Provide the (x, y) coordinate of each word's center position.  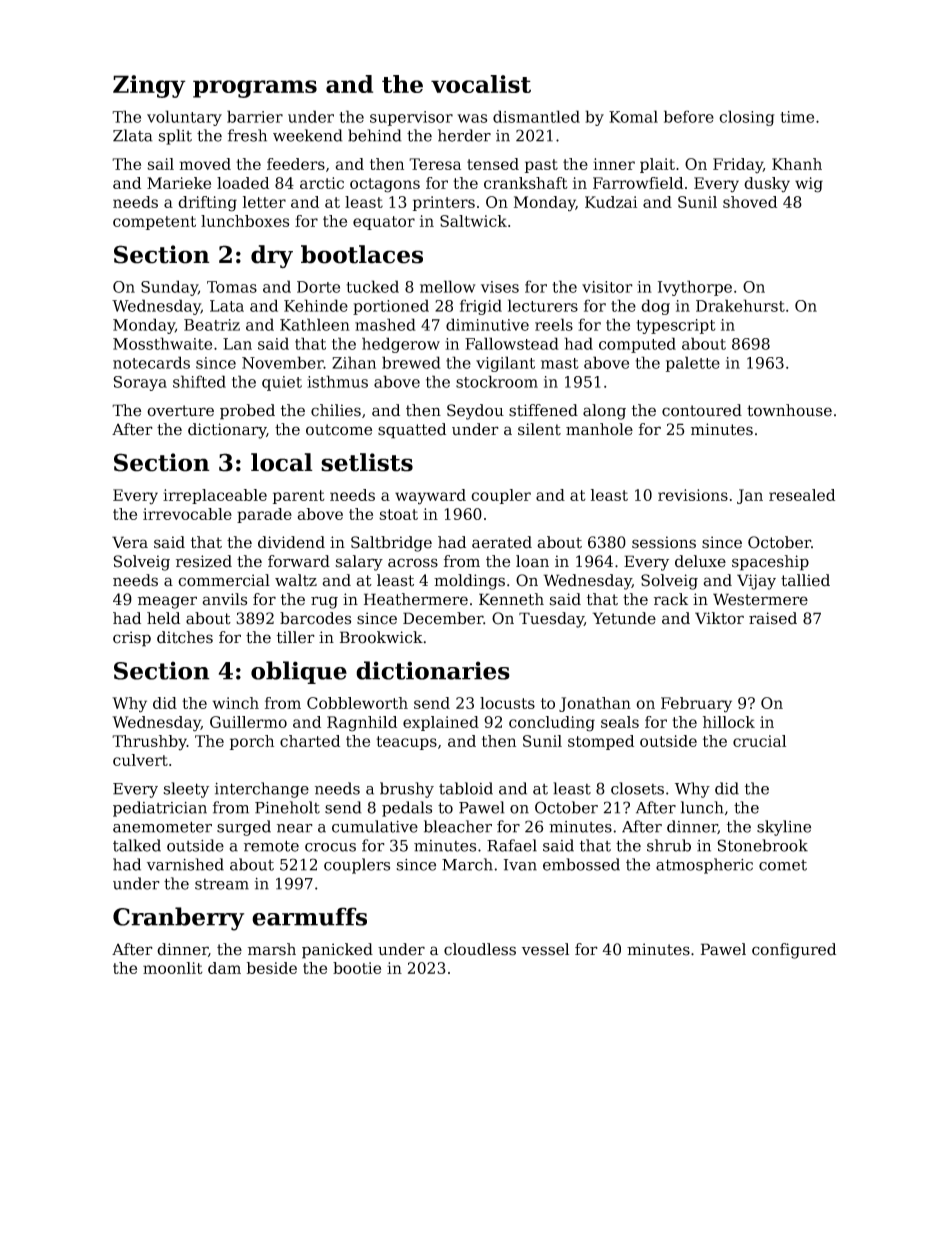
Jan (750, 496)
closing (747, 118)
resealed (802, 495)
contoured (702, 410)
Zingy (149, 86)
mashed (385, 324)
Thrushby (149, 743)
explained (441, 723)
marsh (272, 949)
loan (532, 561)
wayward (430, 497)
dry (272, 256)
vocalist (481, 84)
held (163, 618)
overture (180, 411)
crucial (759, 741)
